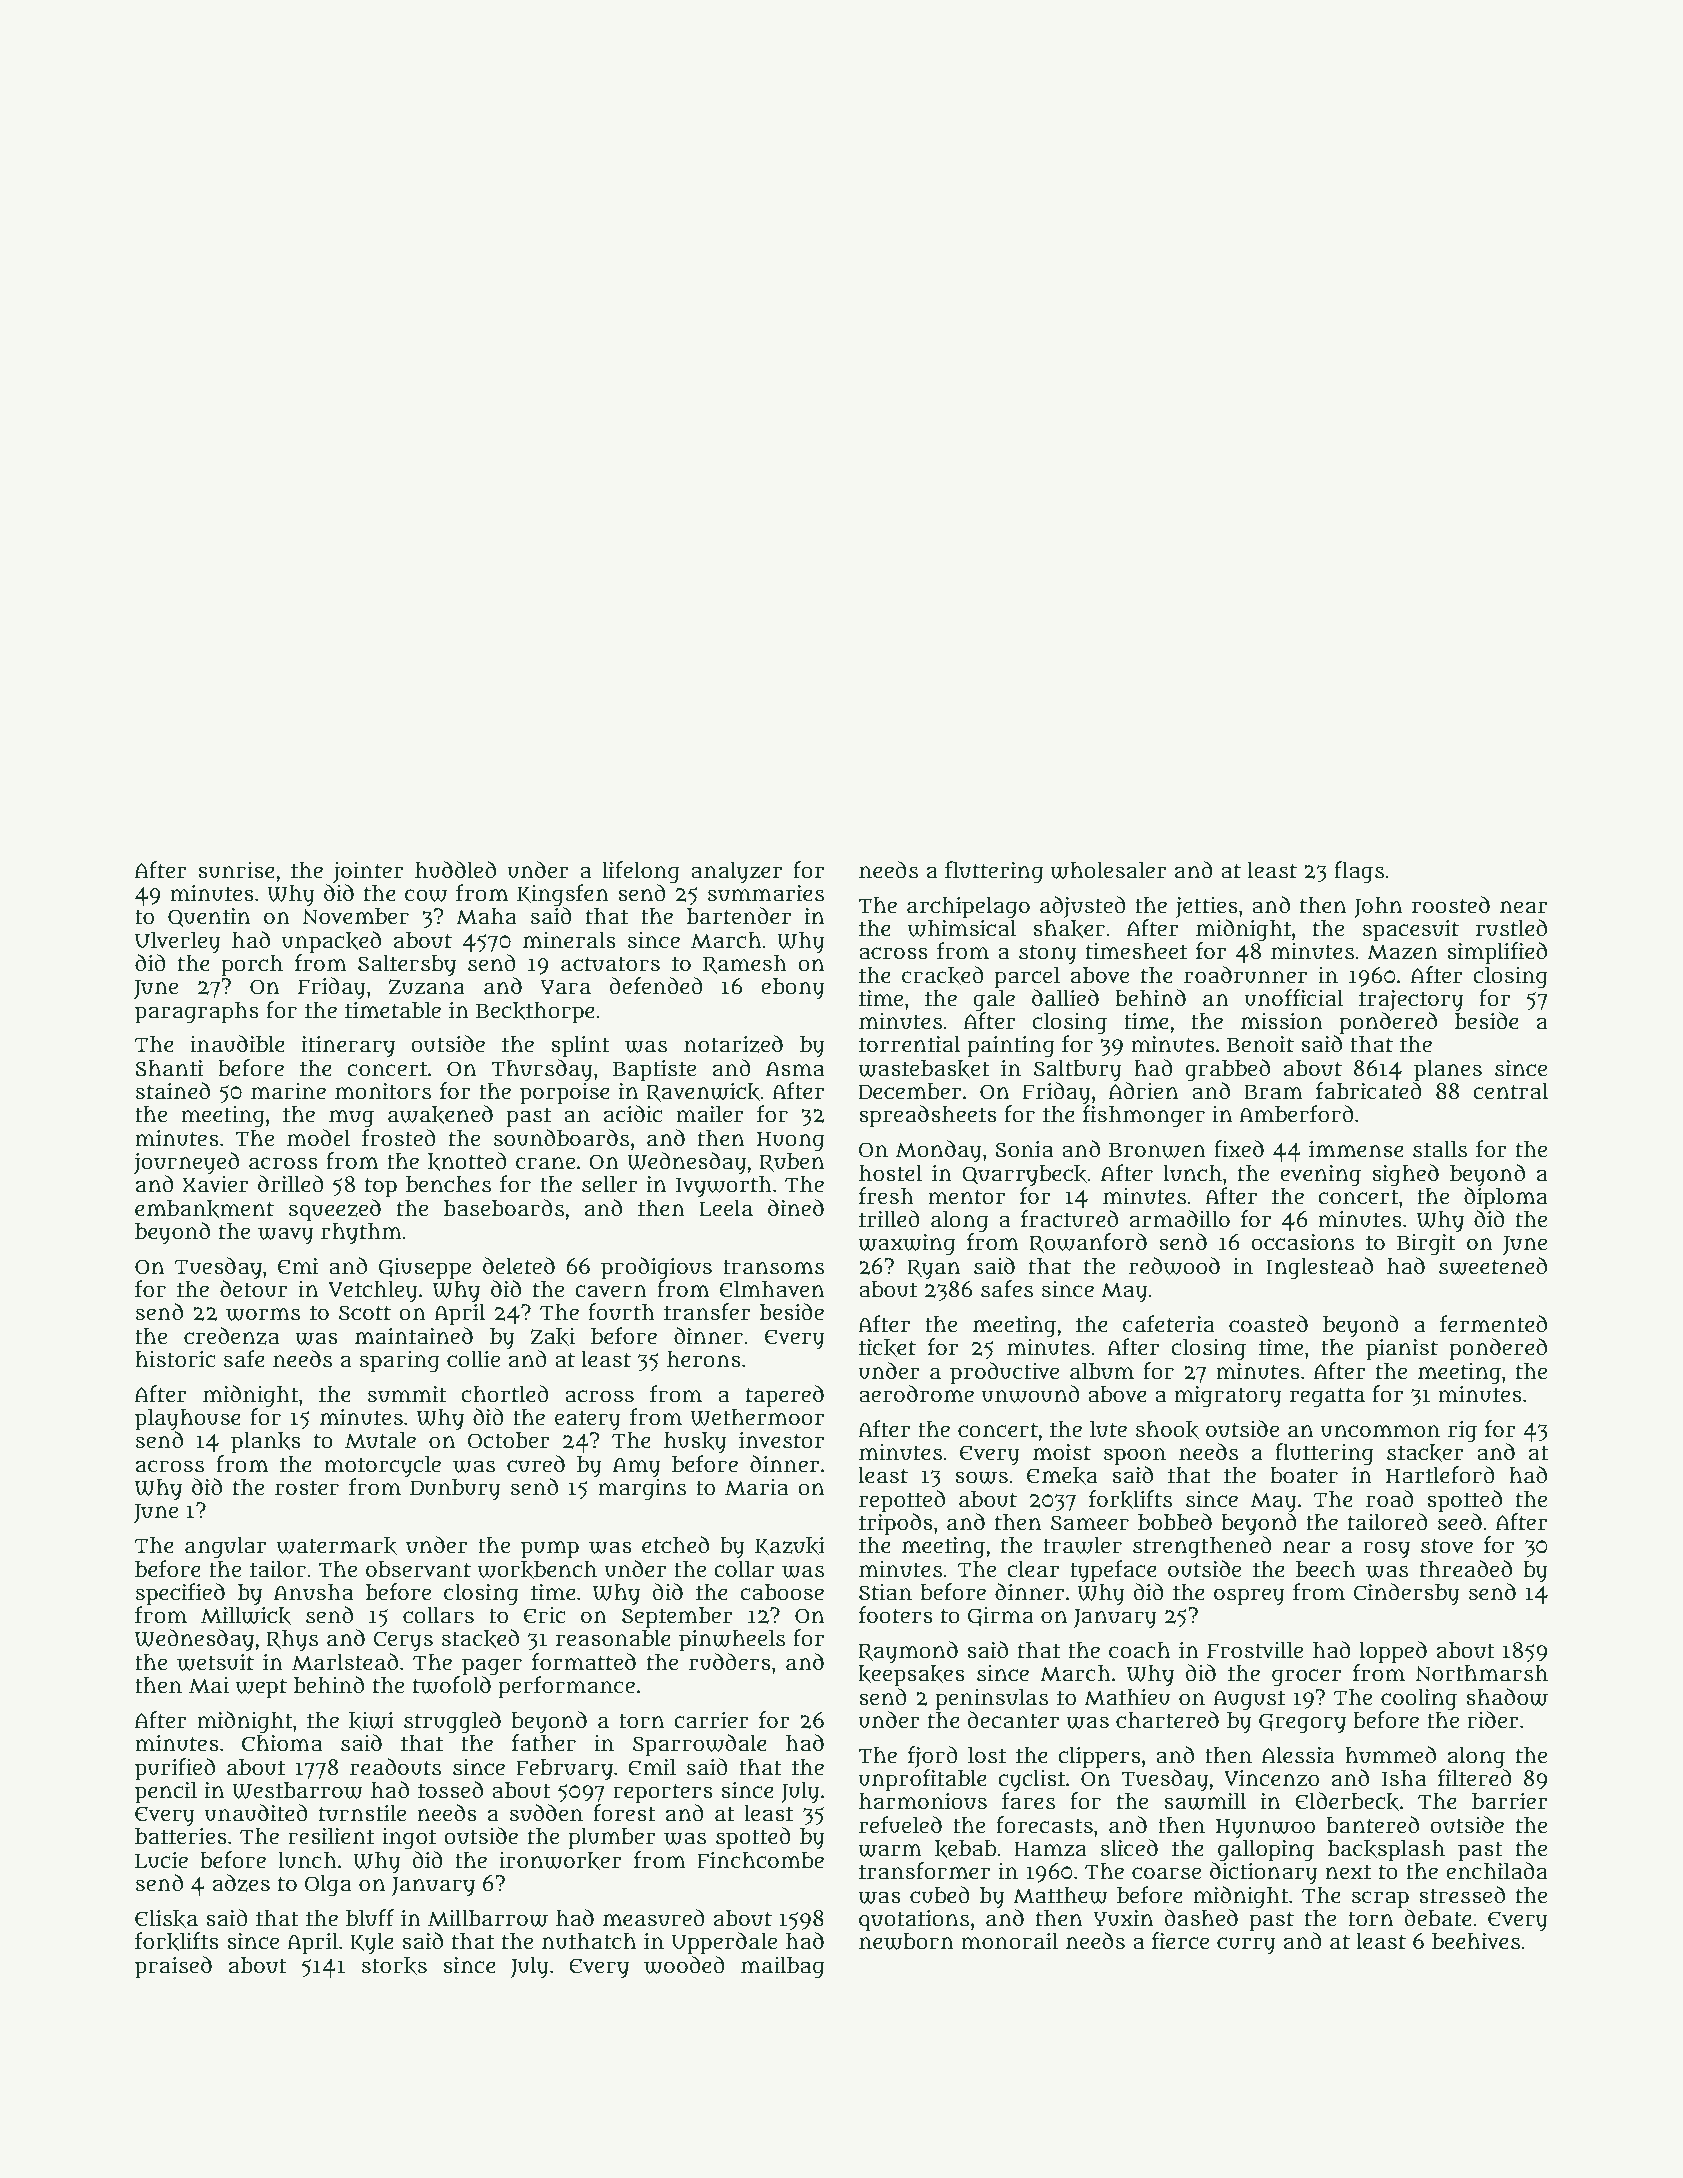  I want to click on journeyed, so click(186, 1163).
